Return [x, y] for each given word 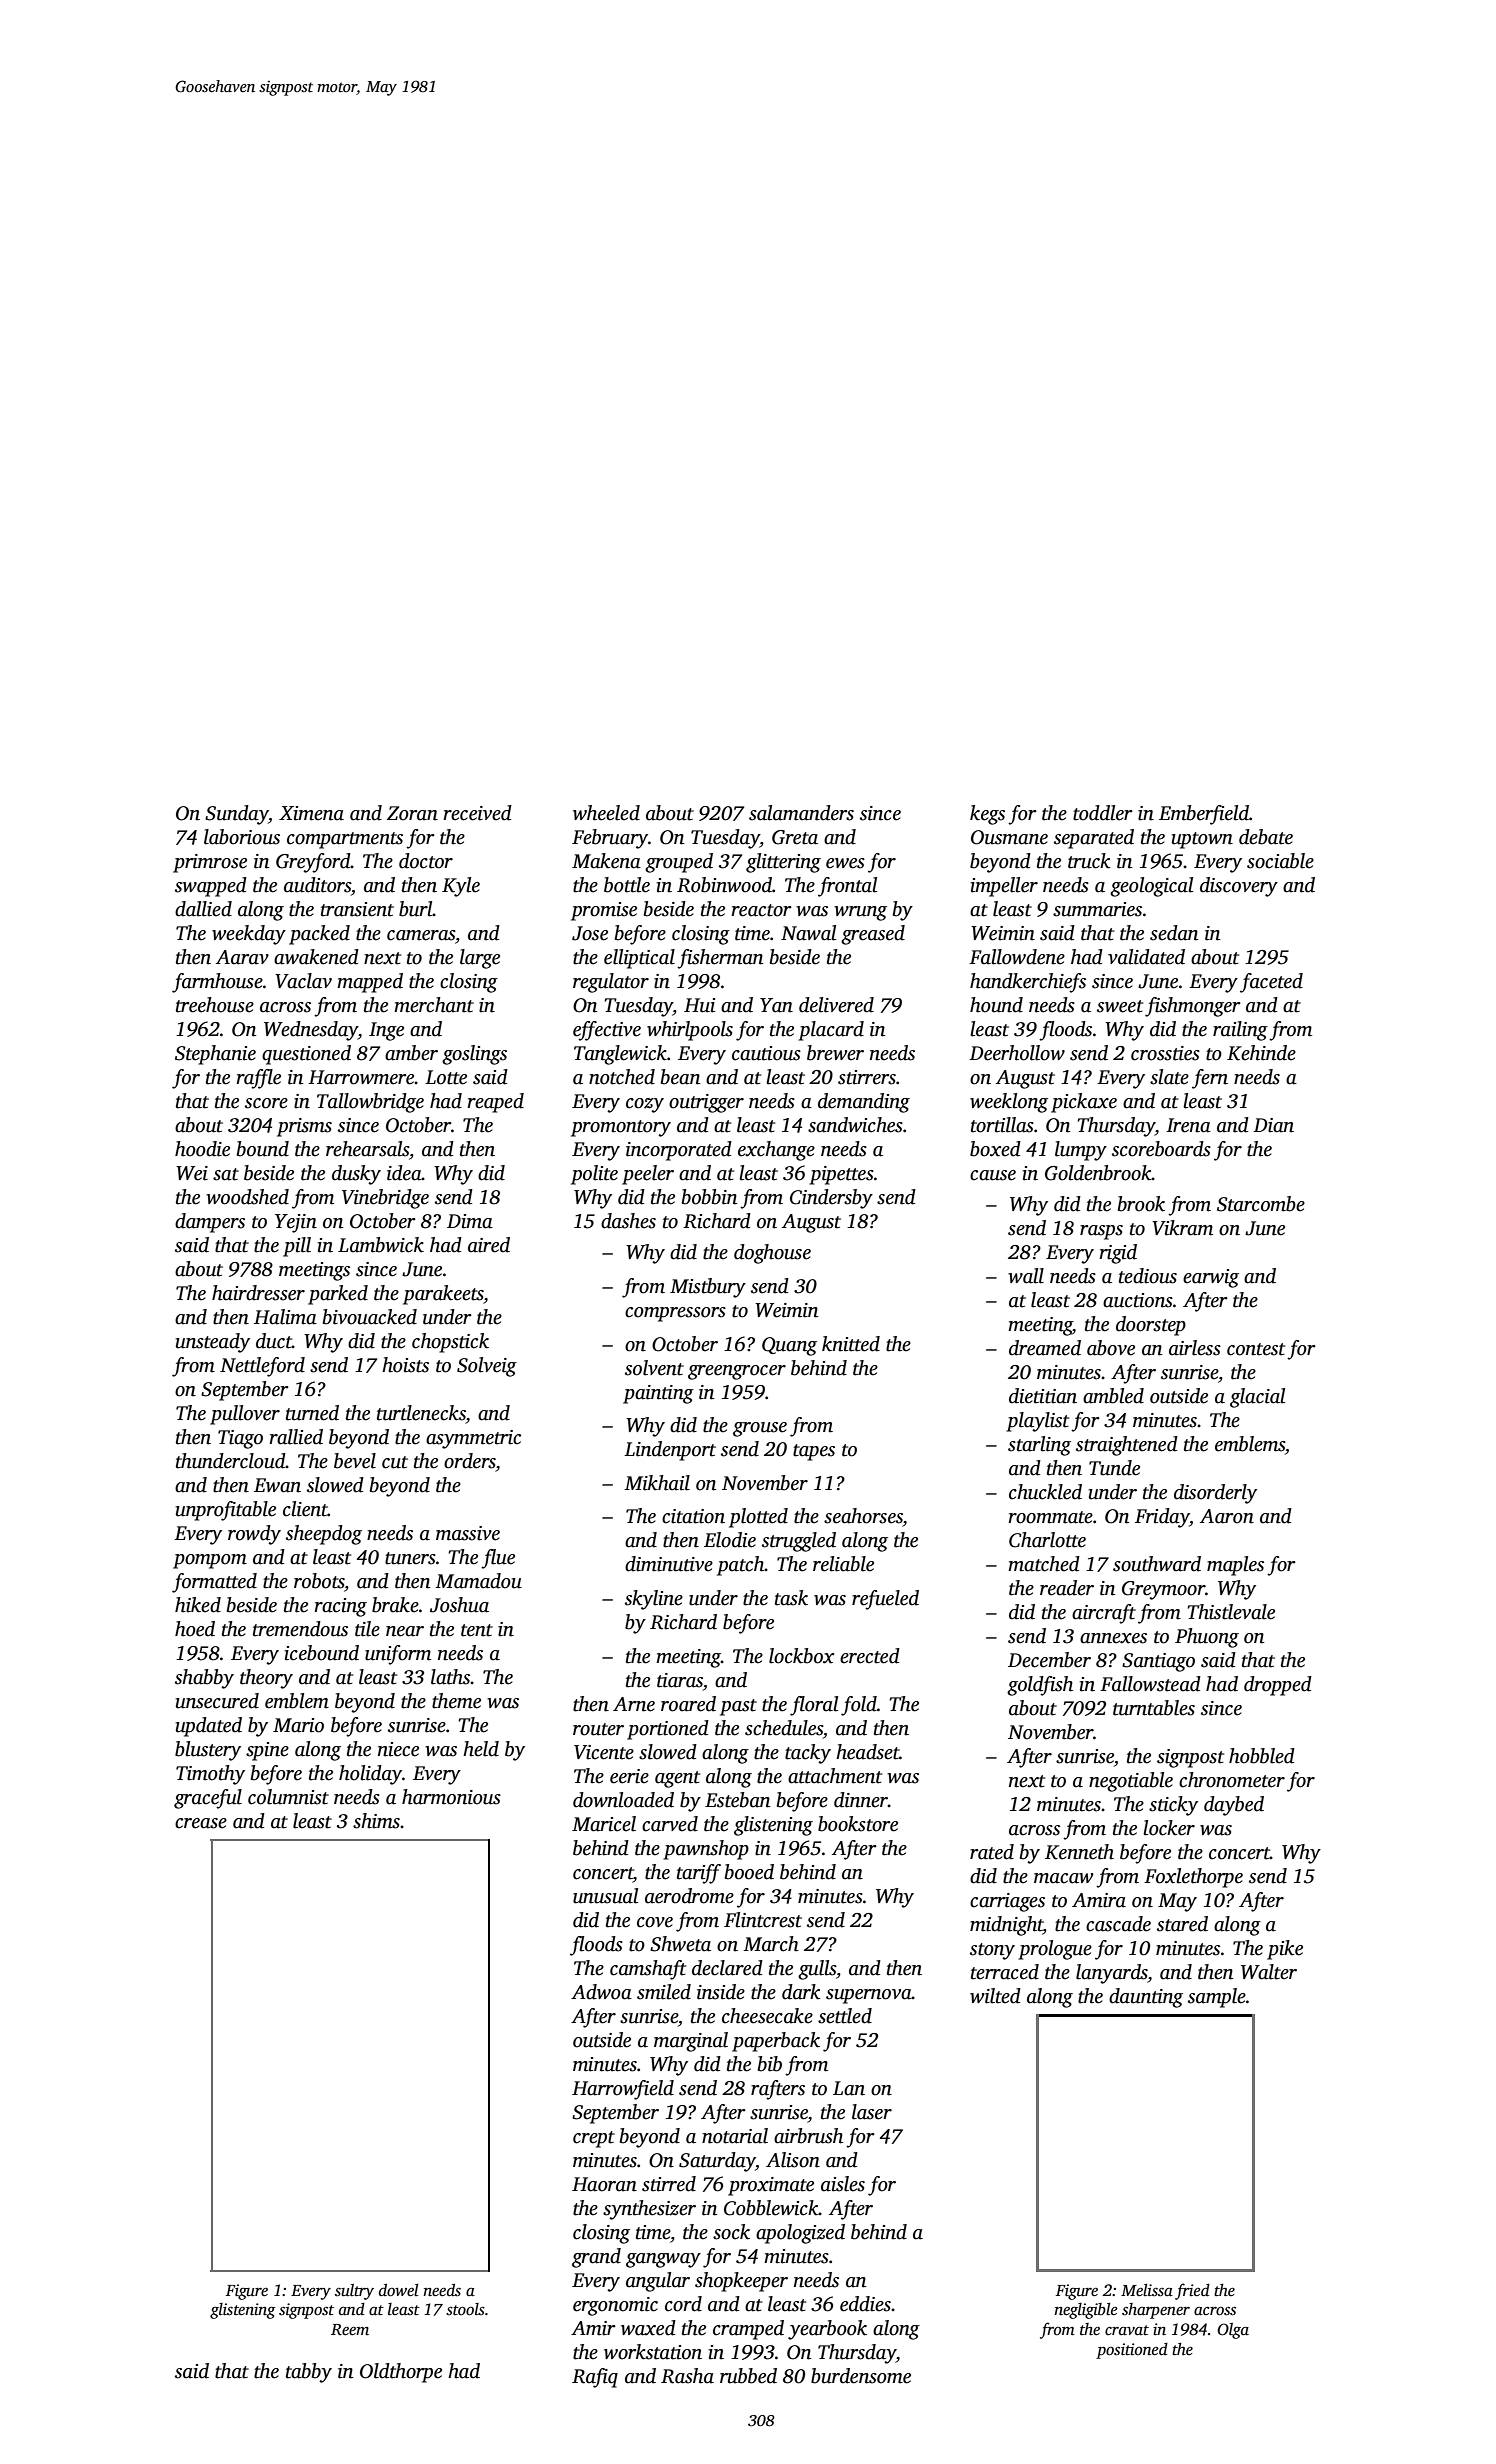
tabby [309, 2373]
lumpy [1081, 1151]
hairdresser [258, 1293]
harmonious [451, 1797]
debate [1266, 837]
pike [1285, 1950]
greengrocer [737, 1372]
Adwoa [601, 1992]
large [480, 959]
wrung [860, 913]
